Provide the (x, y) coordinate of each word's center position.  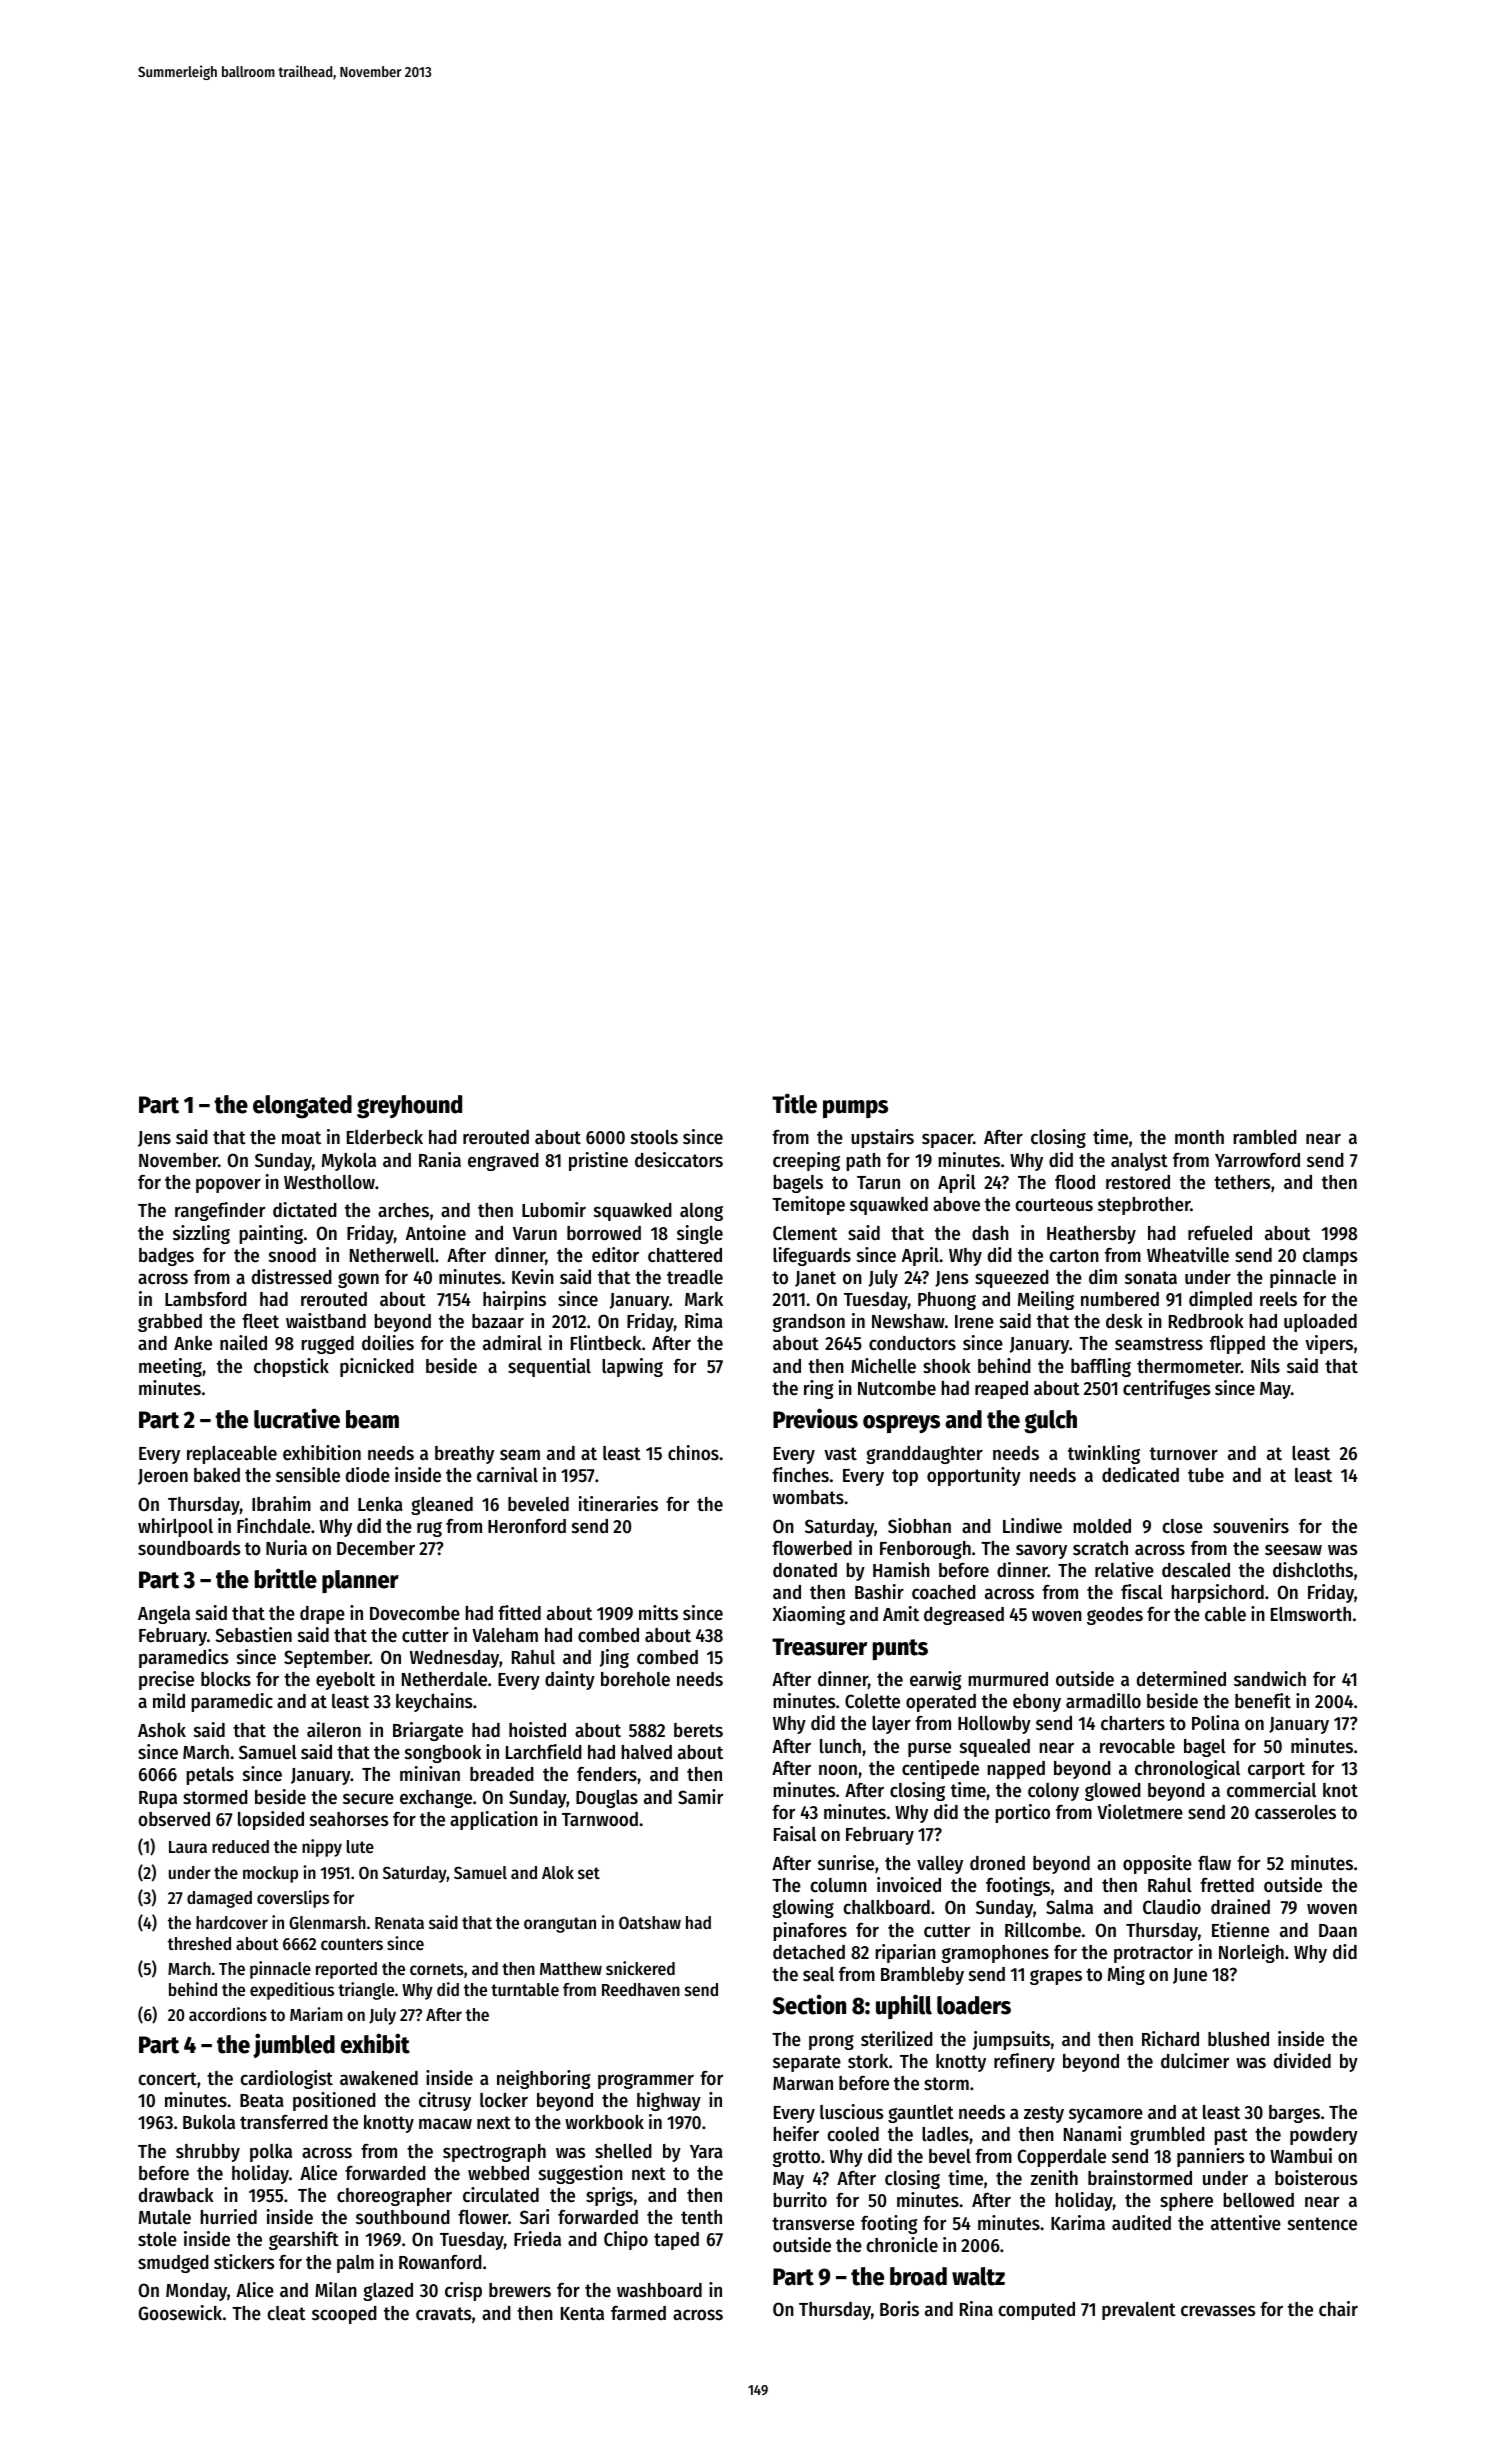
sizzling (201, 1234)
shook (947, 1366)
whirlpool (175, 1527)
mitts (658, 1612)
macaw (445, 2123)
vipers (1329, 1344)
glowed (1113, 1792)
